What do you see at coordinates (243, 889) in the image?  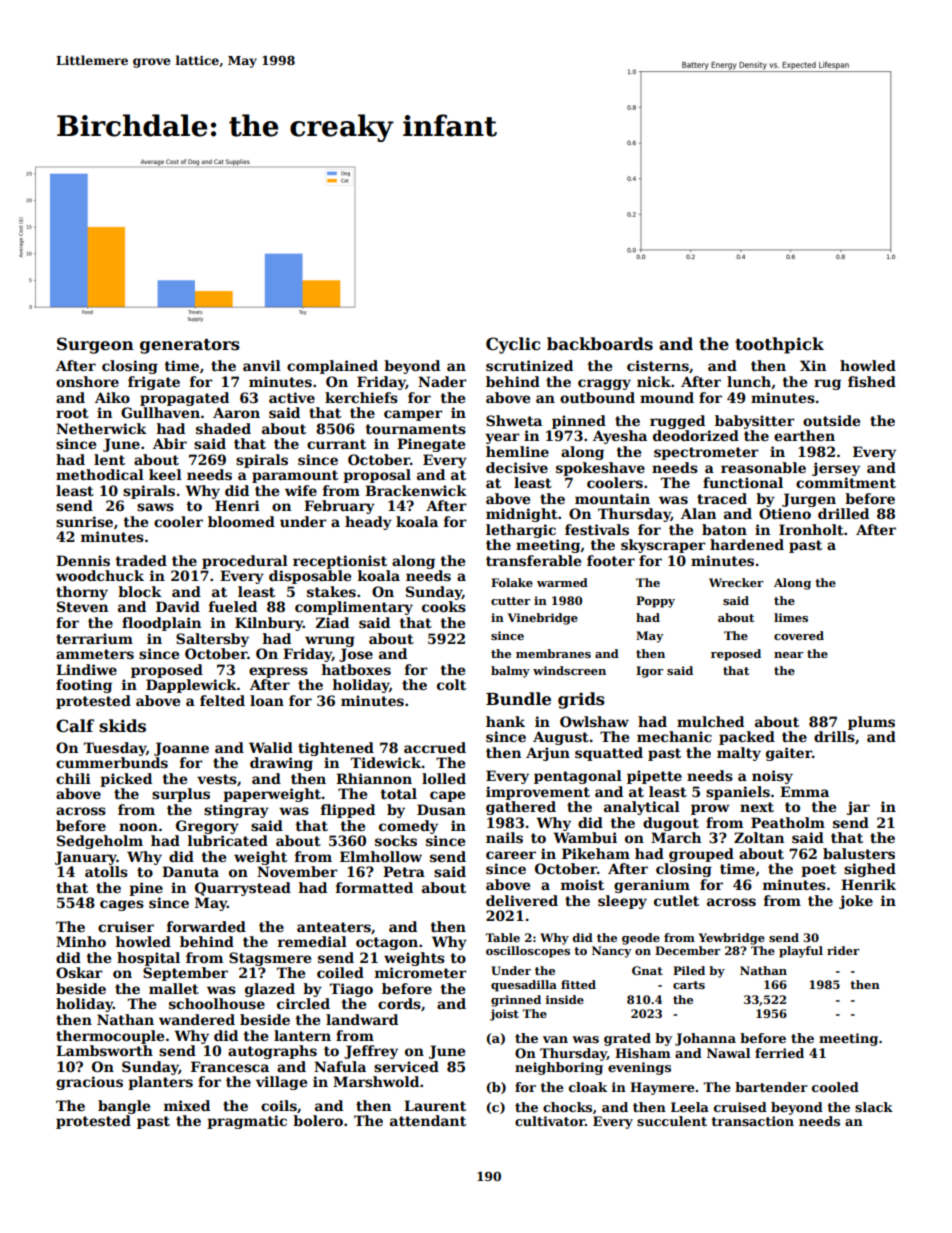 I see `Quarrystead` at bounding box center [243, 889].
